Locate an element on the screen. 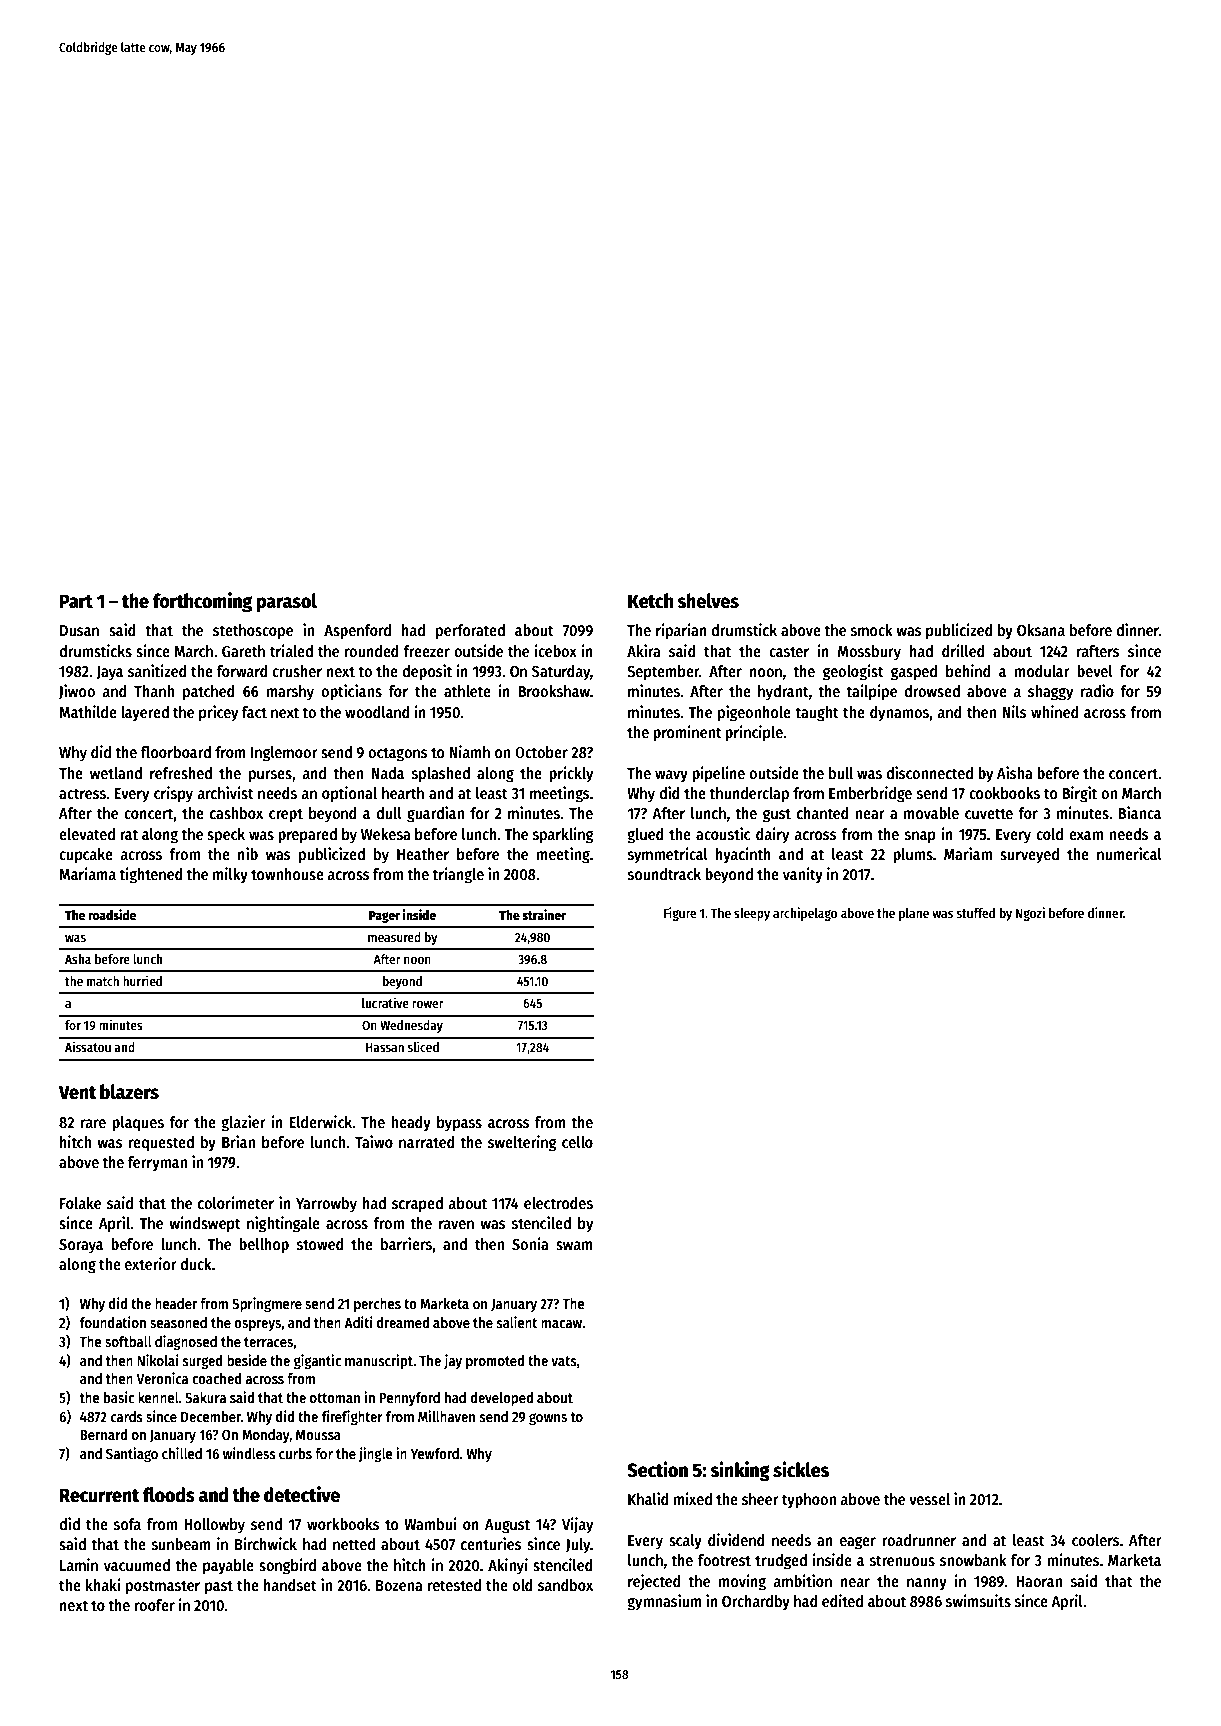  hurried is located at coordinates (142, 980).
